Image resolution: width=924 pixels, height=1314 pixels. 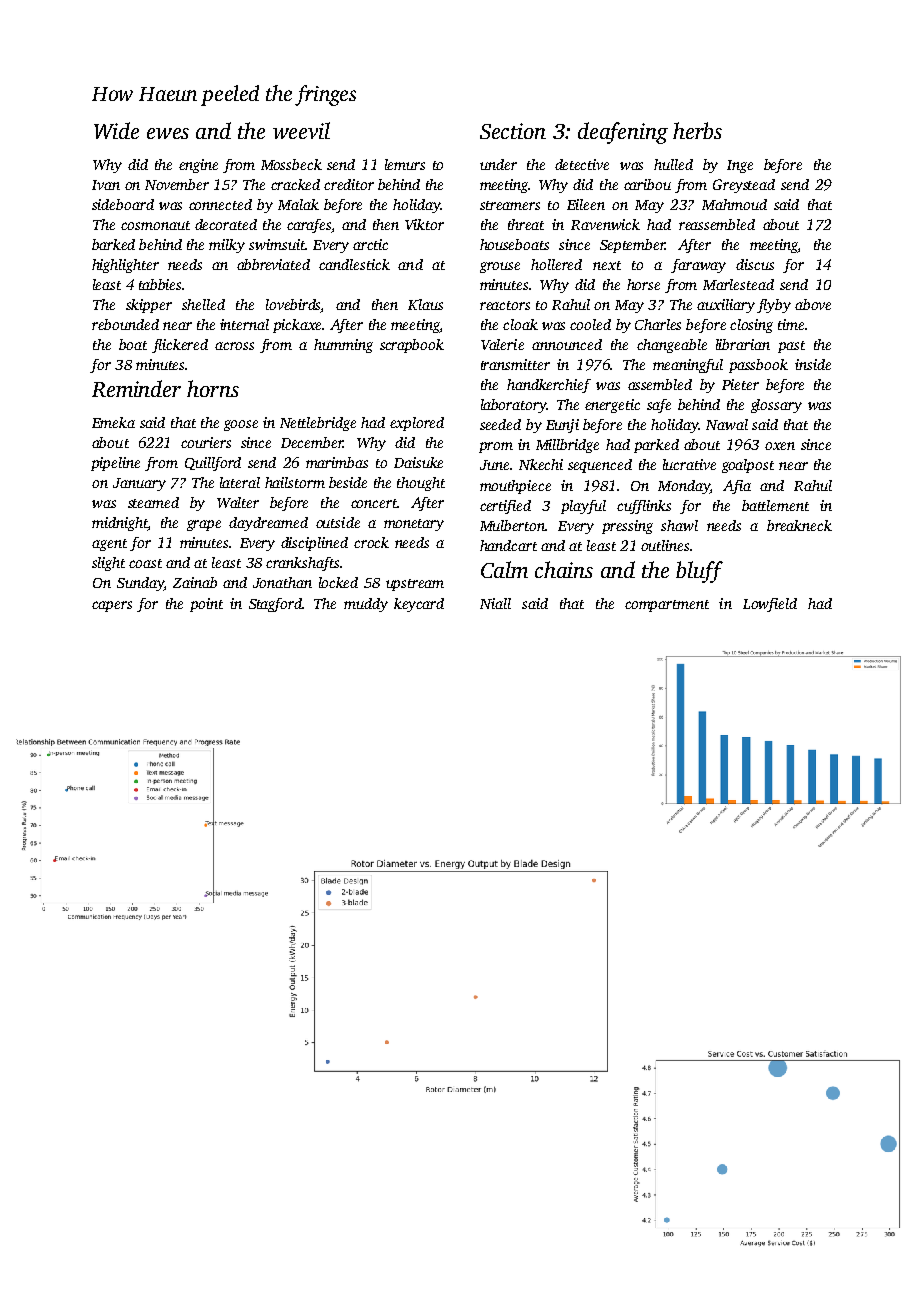 I want to click on Section, so click(x=513, y=131).
